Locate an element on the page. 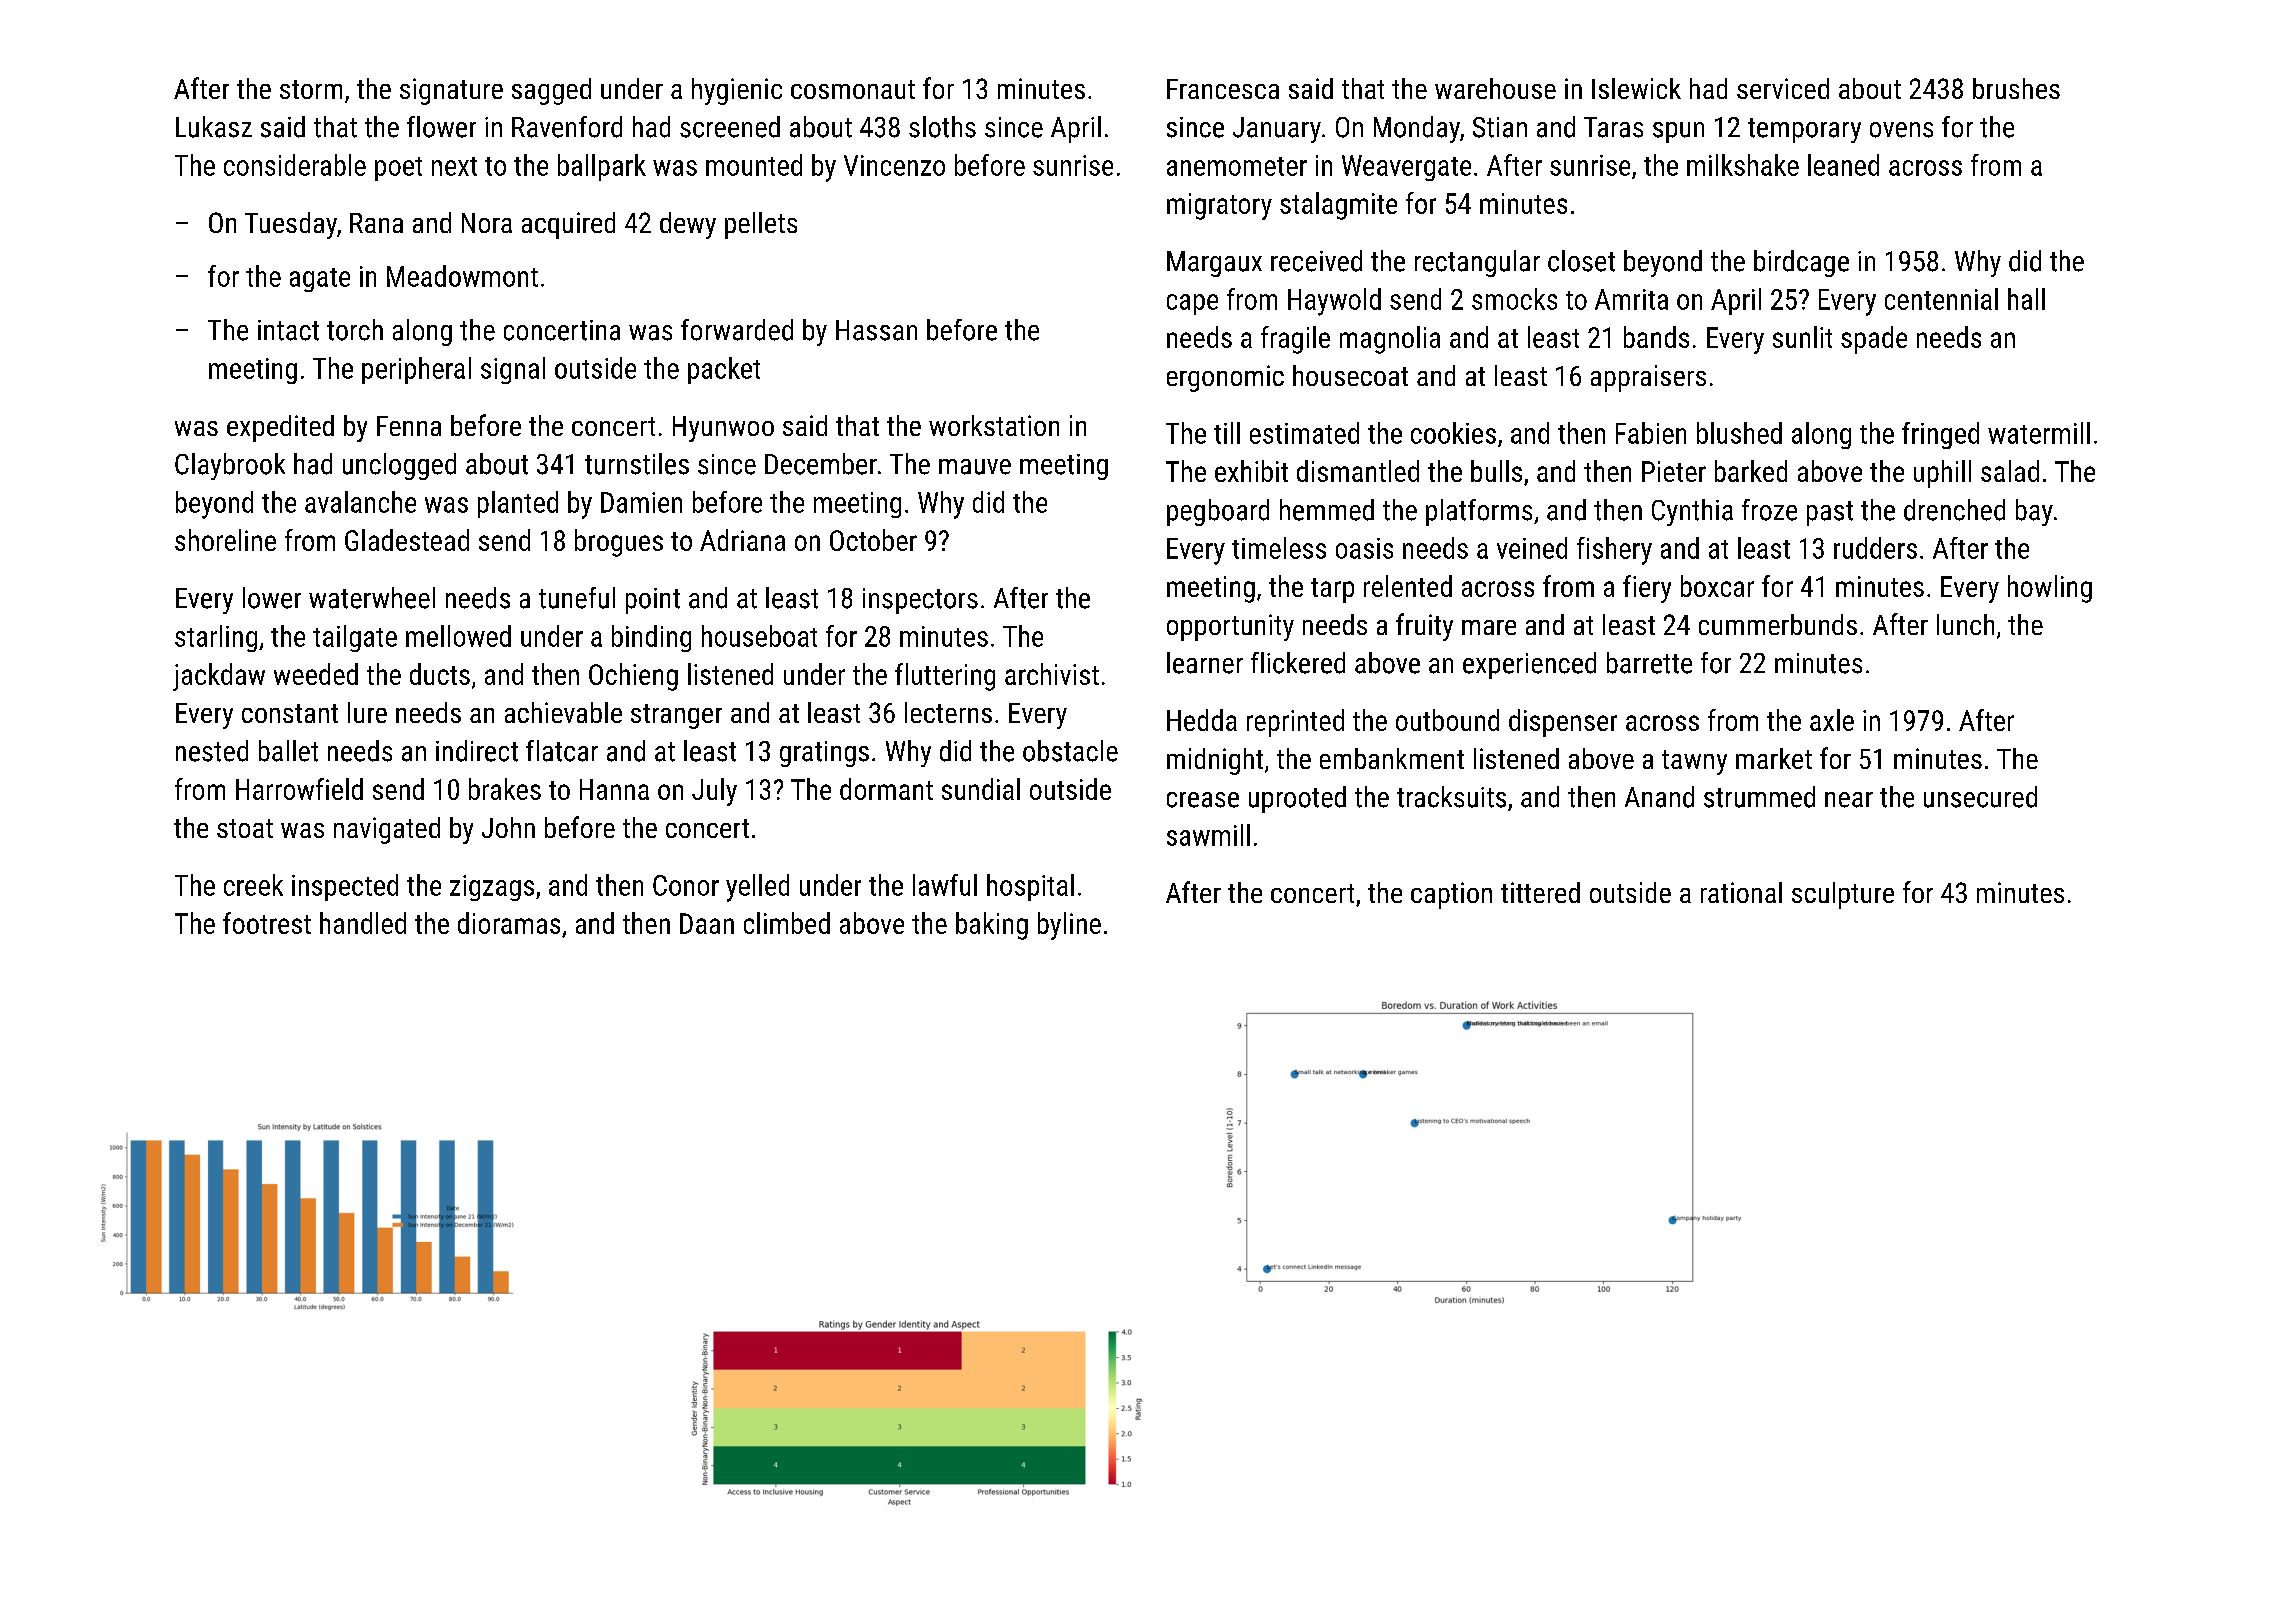 This page has height=1620, width=2292. Islewick is located at coordinates (1636, 88).
